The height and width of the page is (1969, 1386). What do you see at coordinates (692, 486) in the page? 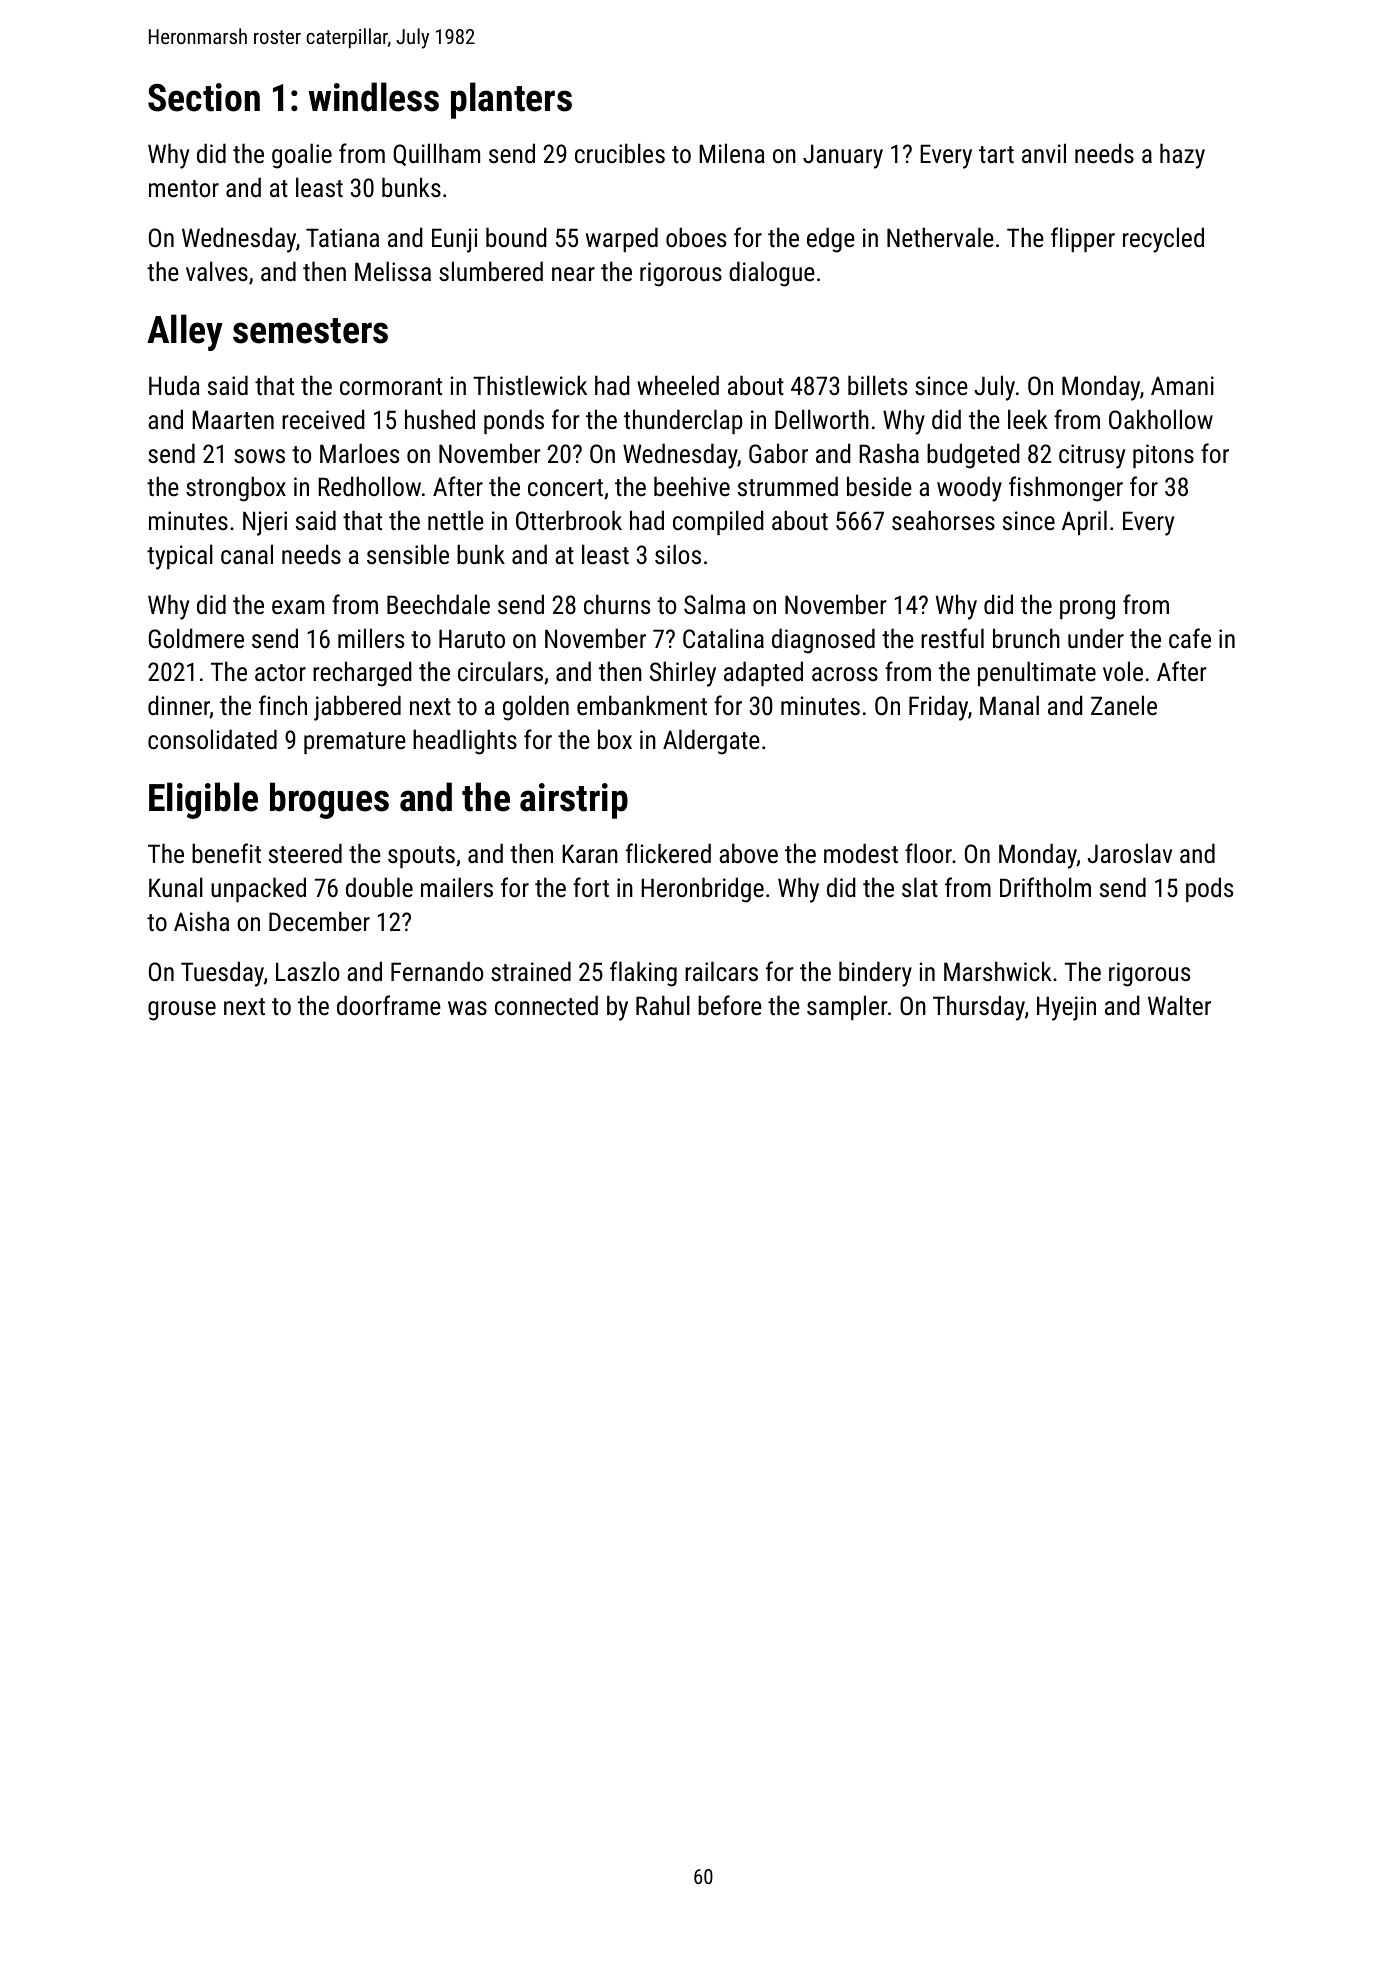
I see `beehive` at bounding box center [692, 486].
